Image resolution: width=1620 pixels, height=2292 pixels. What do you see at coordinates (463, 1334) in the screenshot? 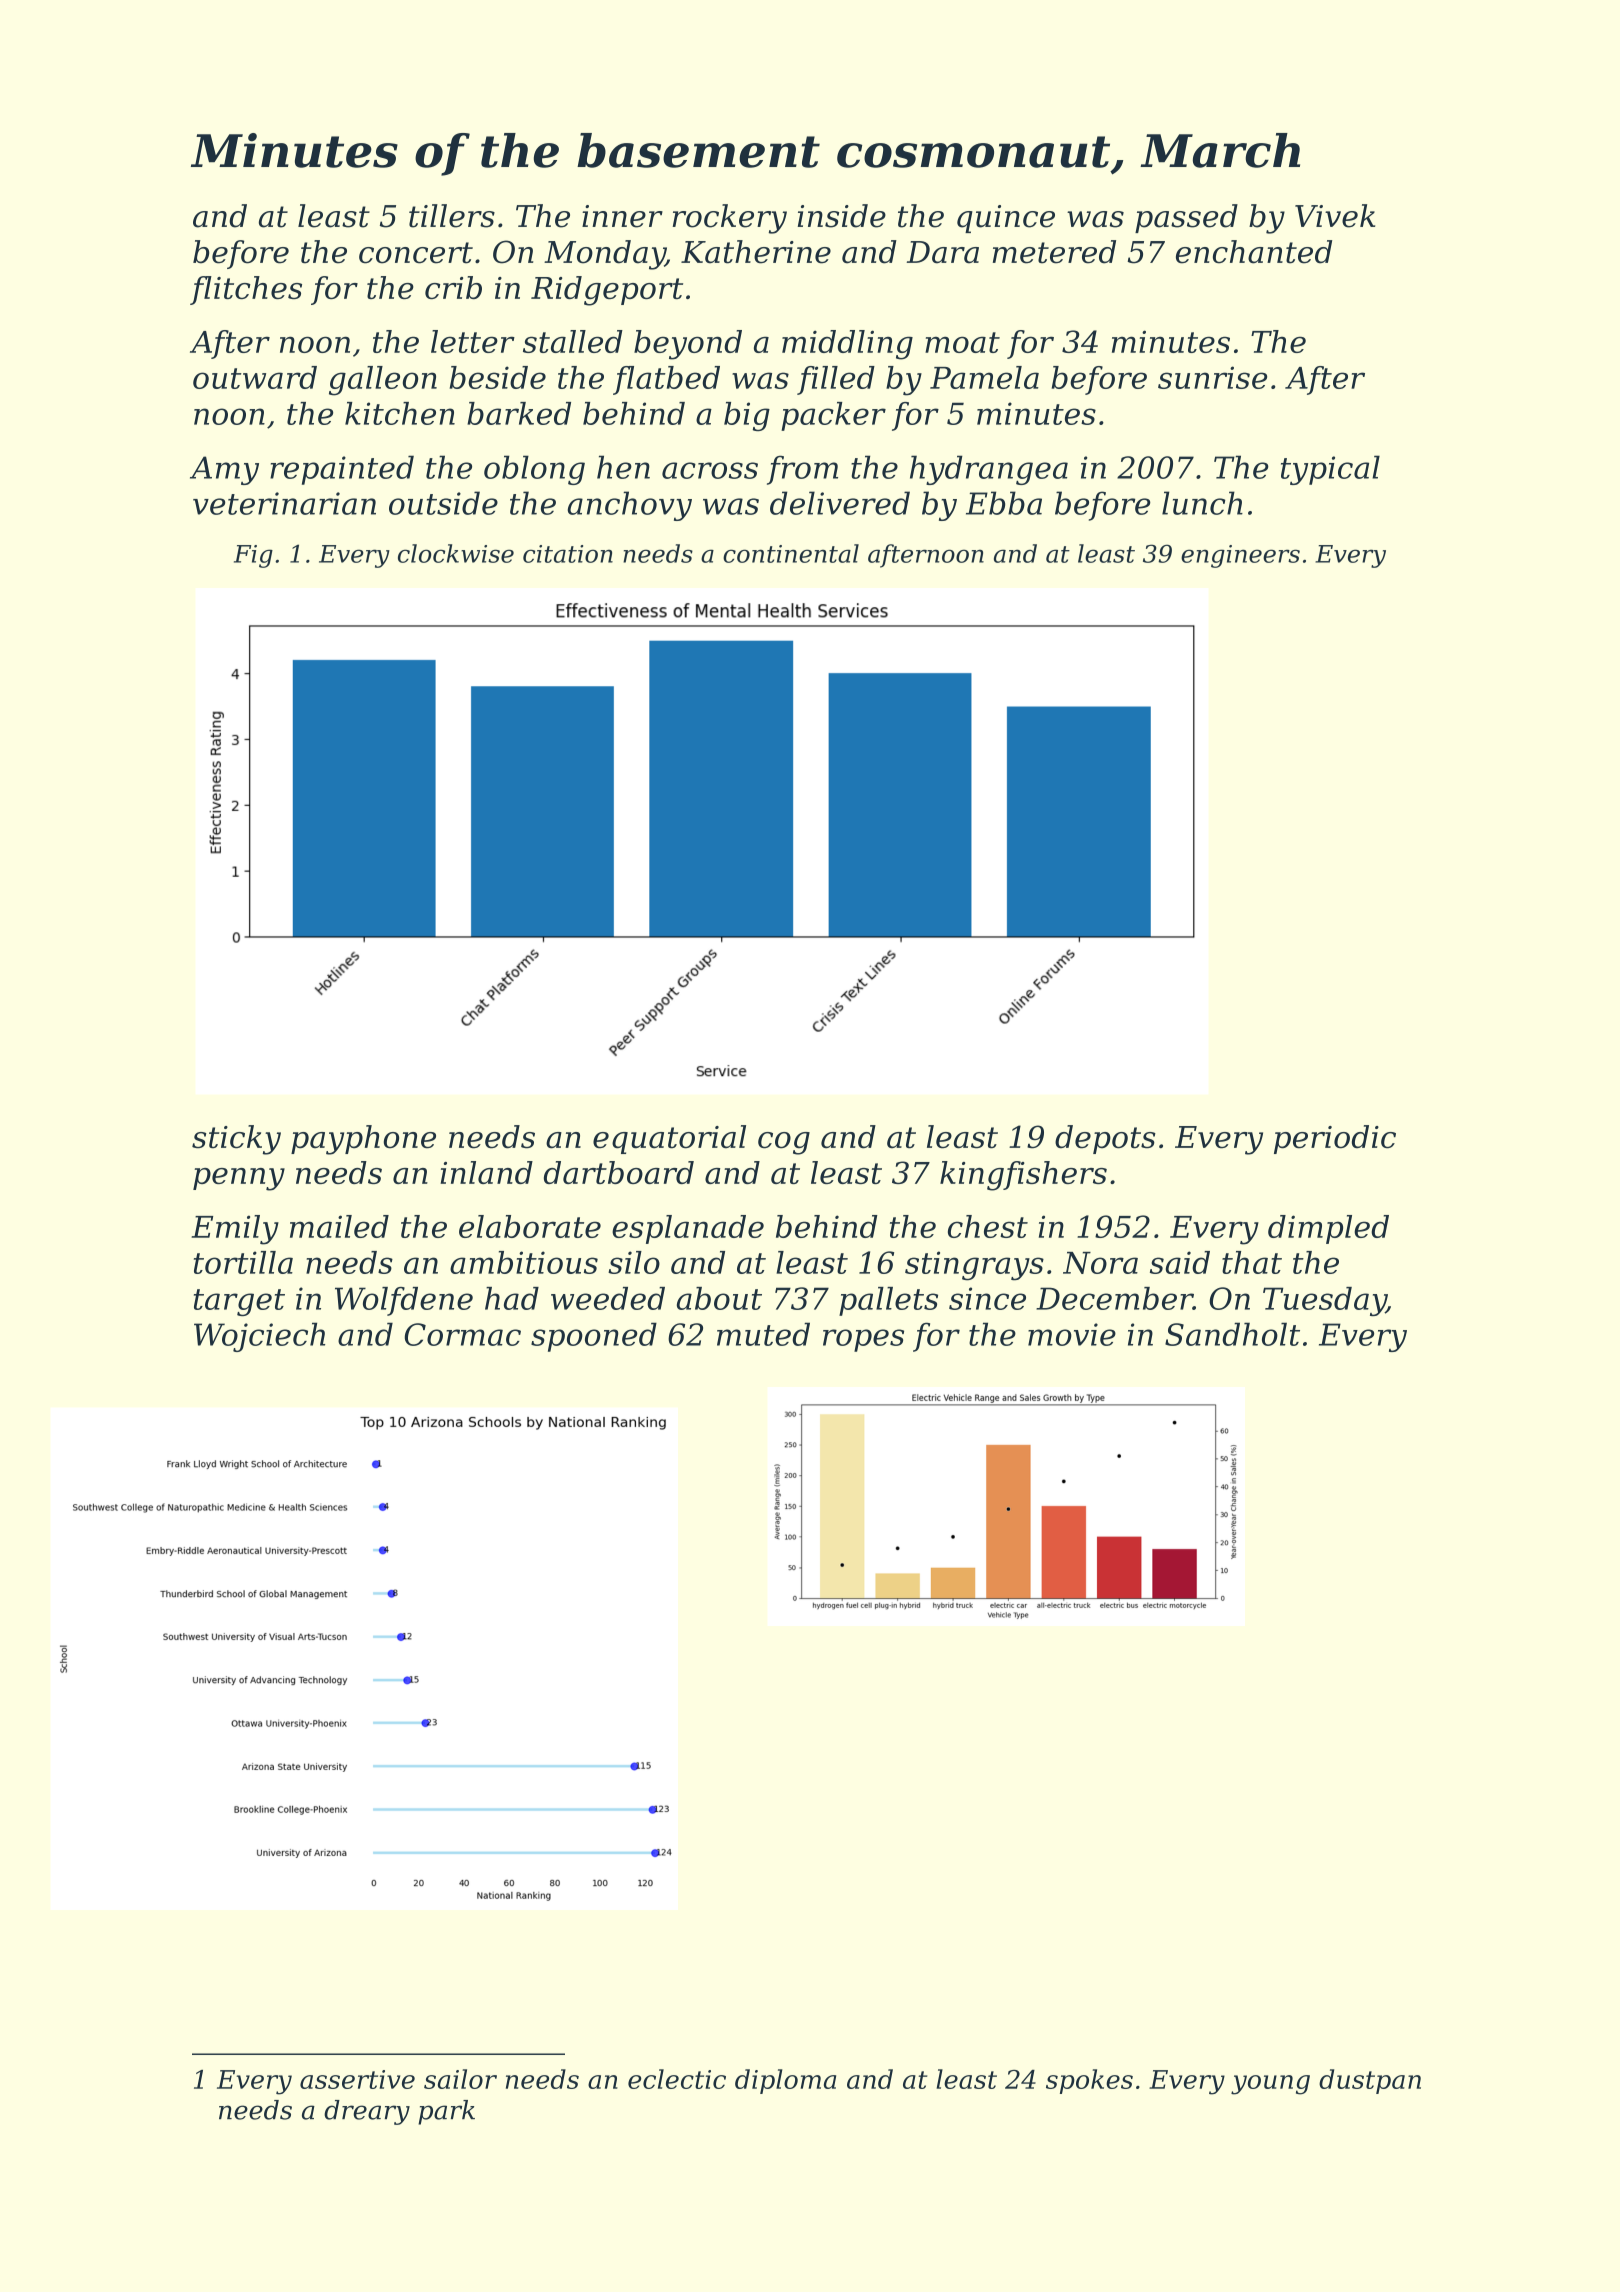
I see `Cormac` at bounding box center [463, 1334].
